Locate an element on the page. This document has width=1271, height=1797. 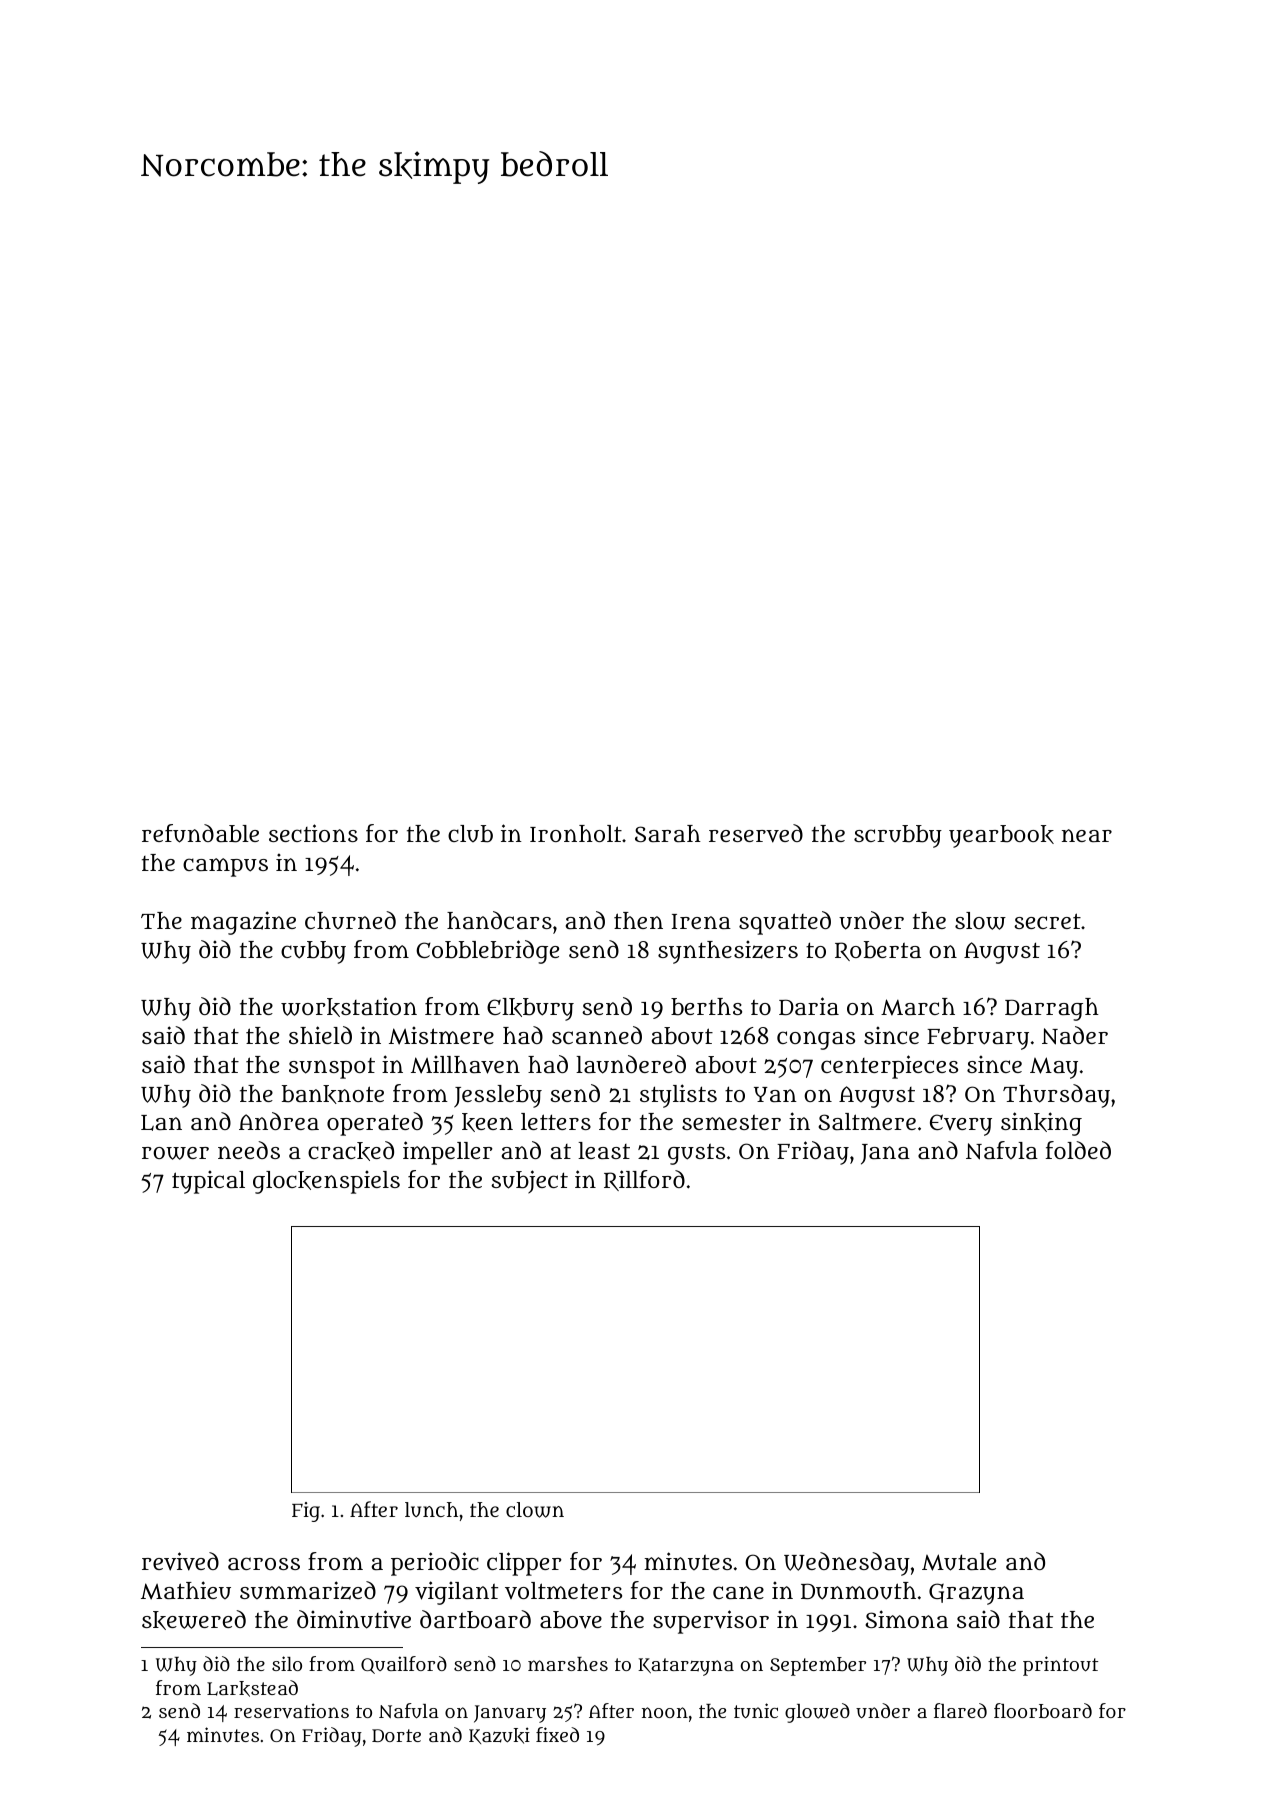
Rillford is located at coordinates (644, 1180).
